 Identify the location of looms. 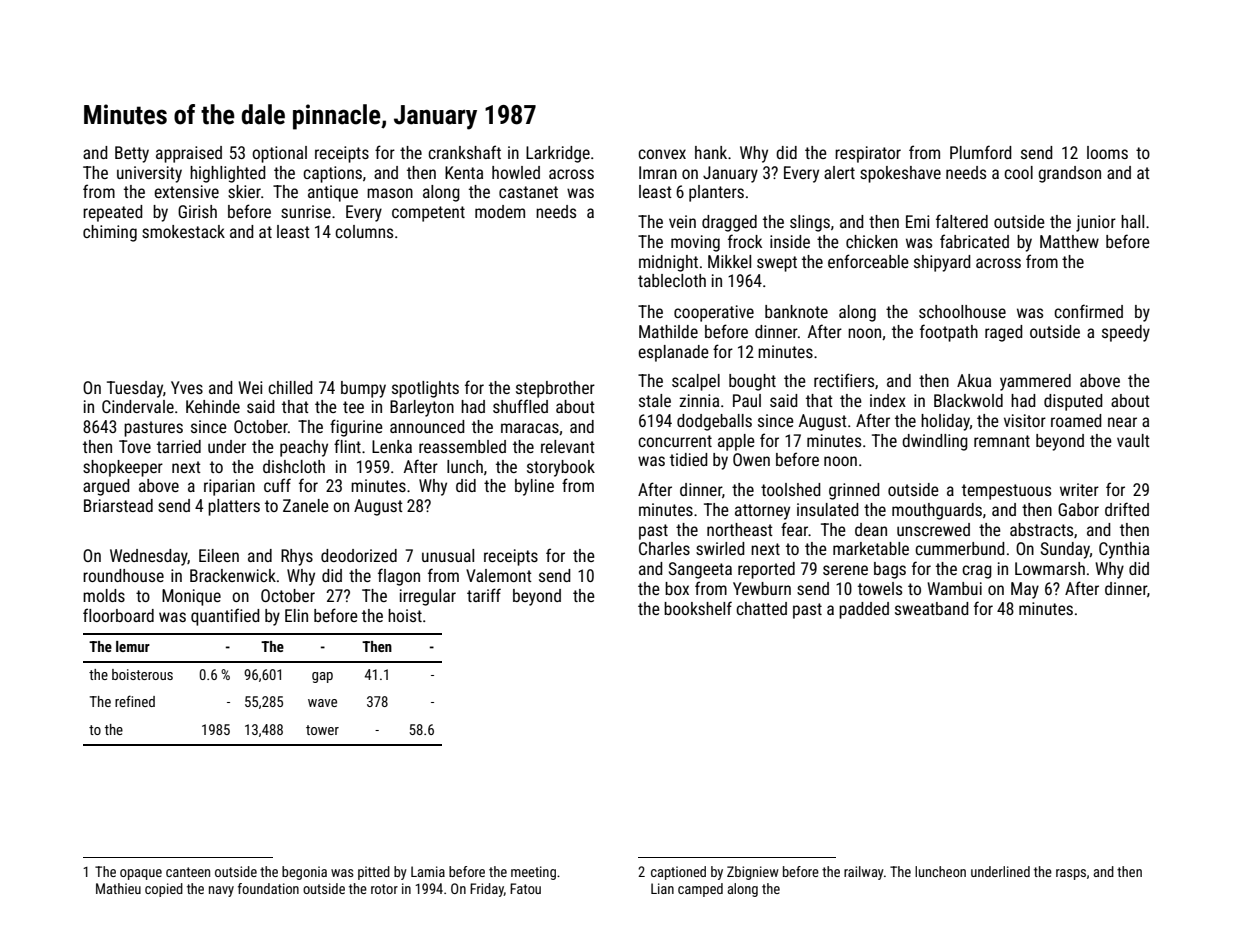
(1107, 152).
